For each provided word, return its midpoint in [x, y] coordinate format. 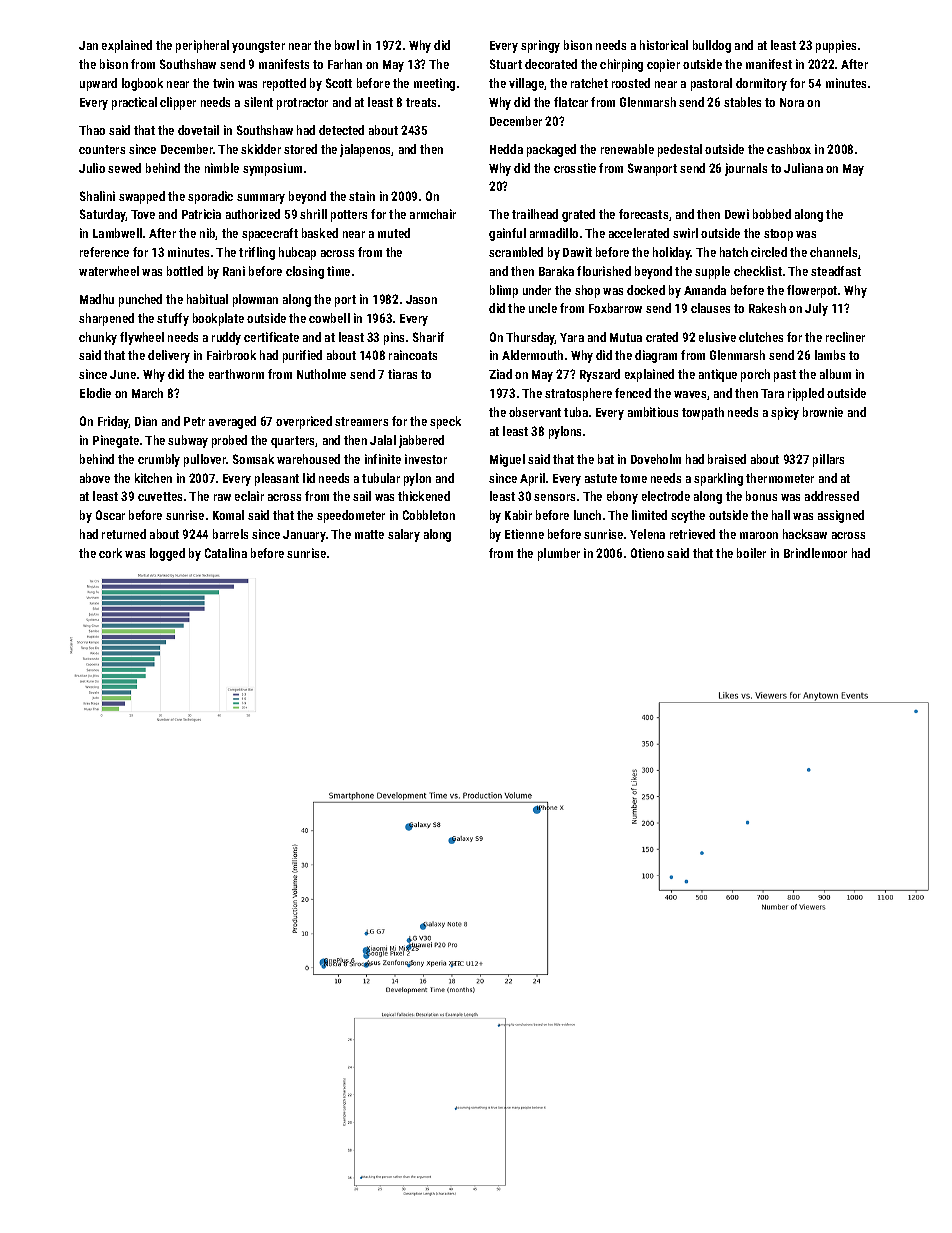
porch [755, 375]
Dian [146, 421]
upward [98, 84]
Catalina [226, 553]
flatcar [571, 102]
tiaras [402, 374]
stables [742, 102]
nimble [222, 168]
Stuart [506, 64]
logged [167, 554]
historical [664, 45]
